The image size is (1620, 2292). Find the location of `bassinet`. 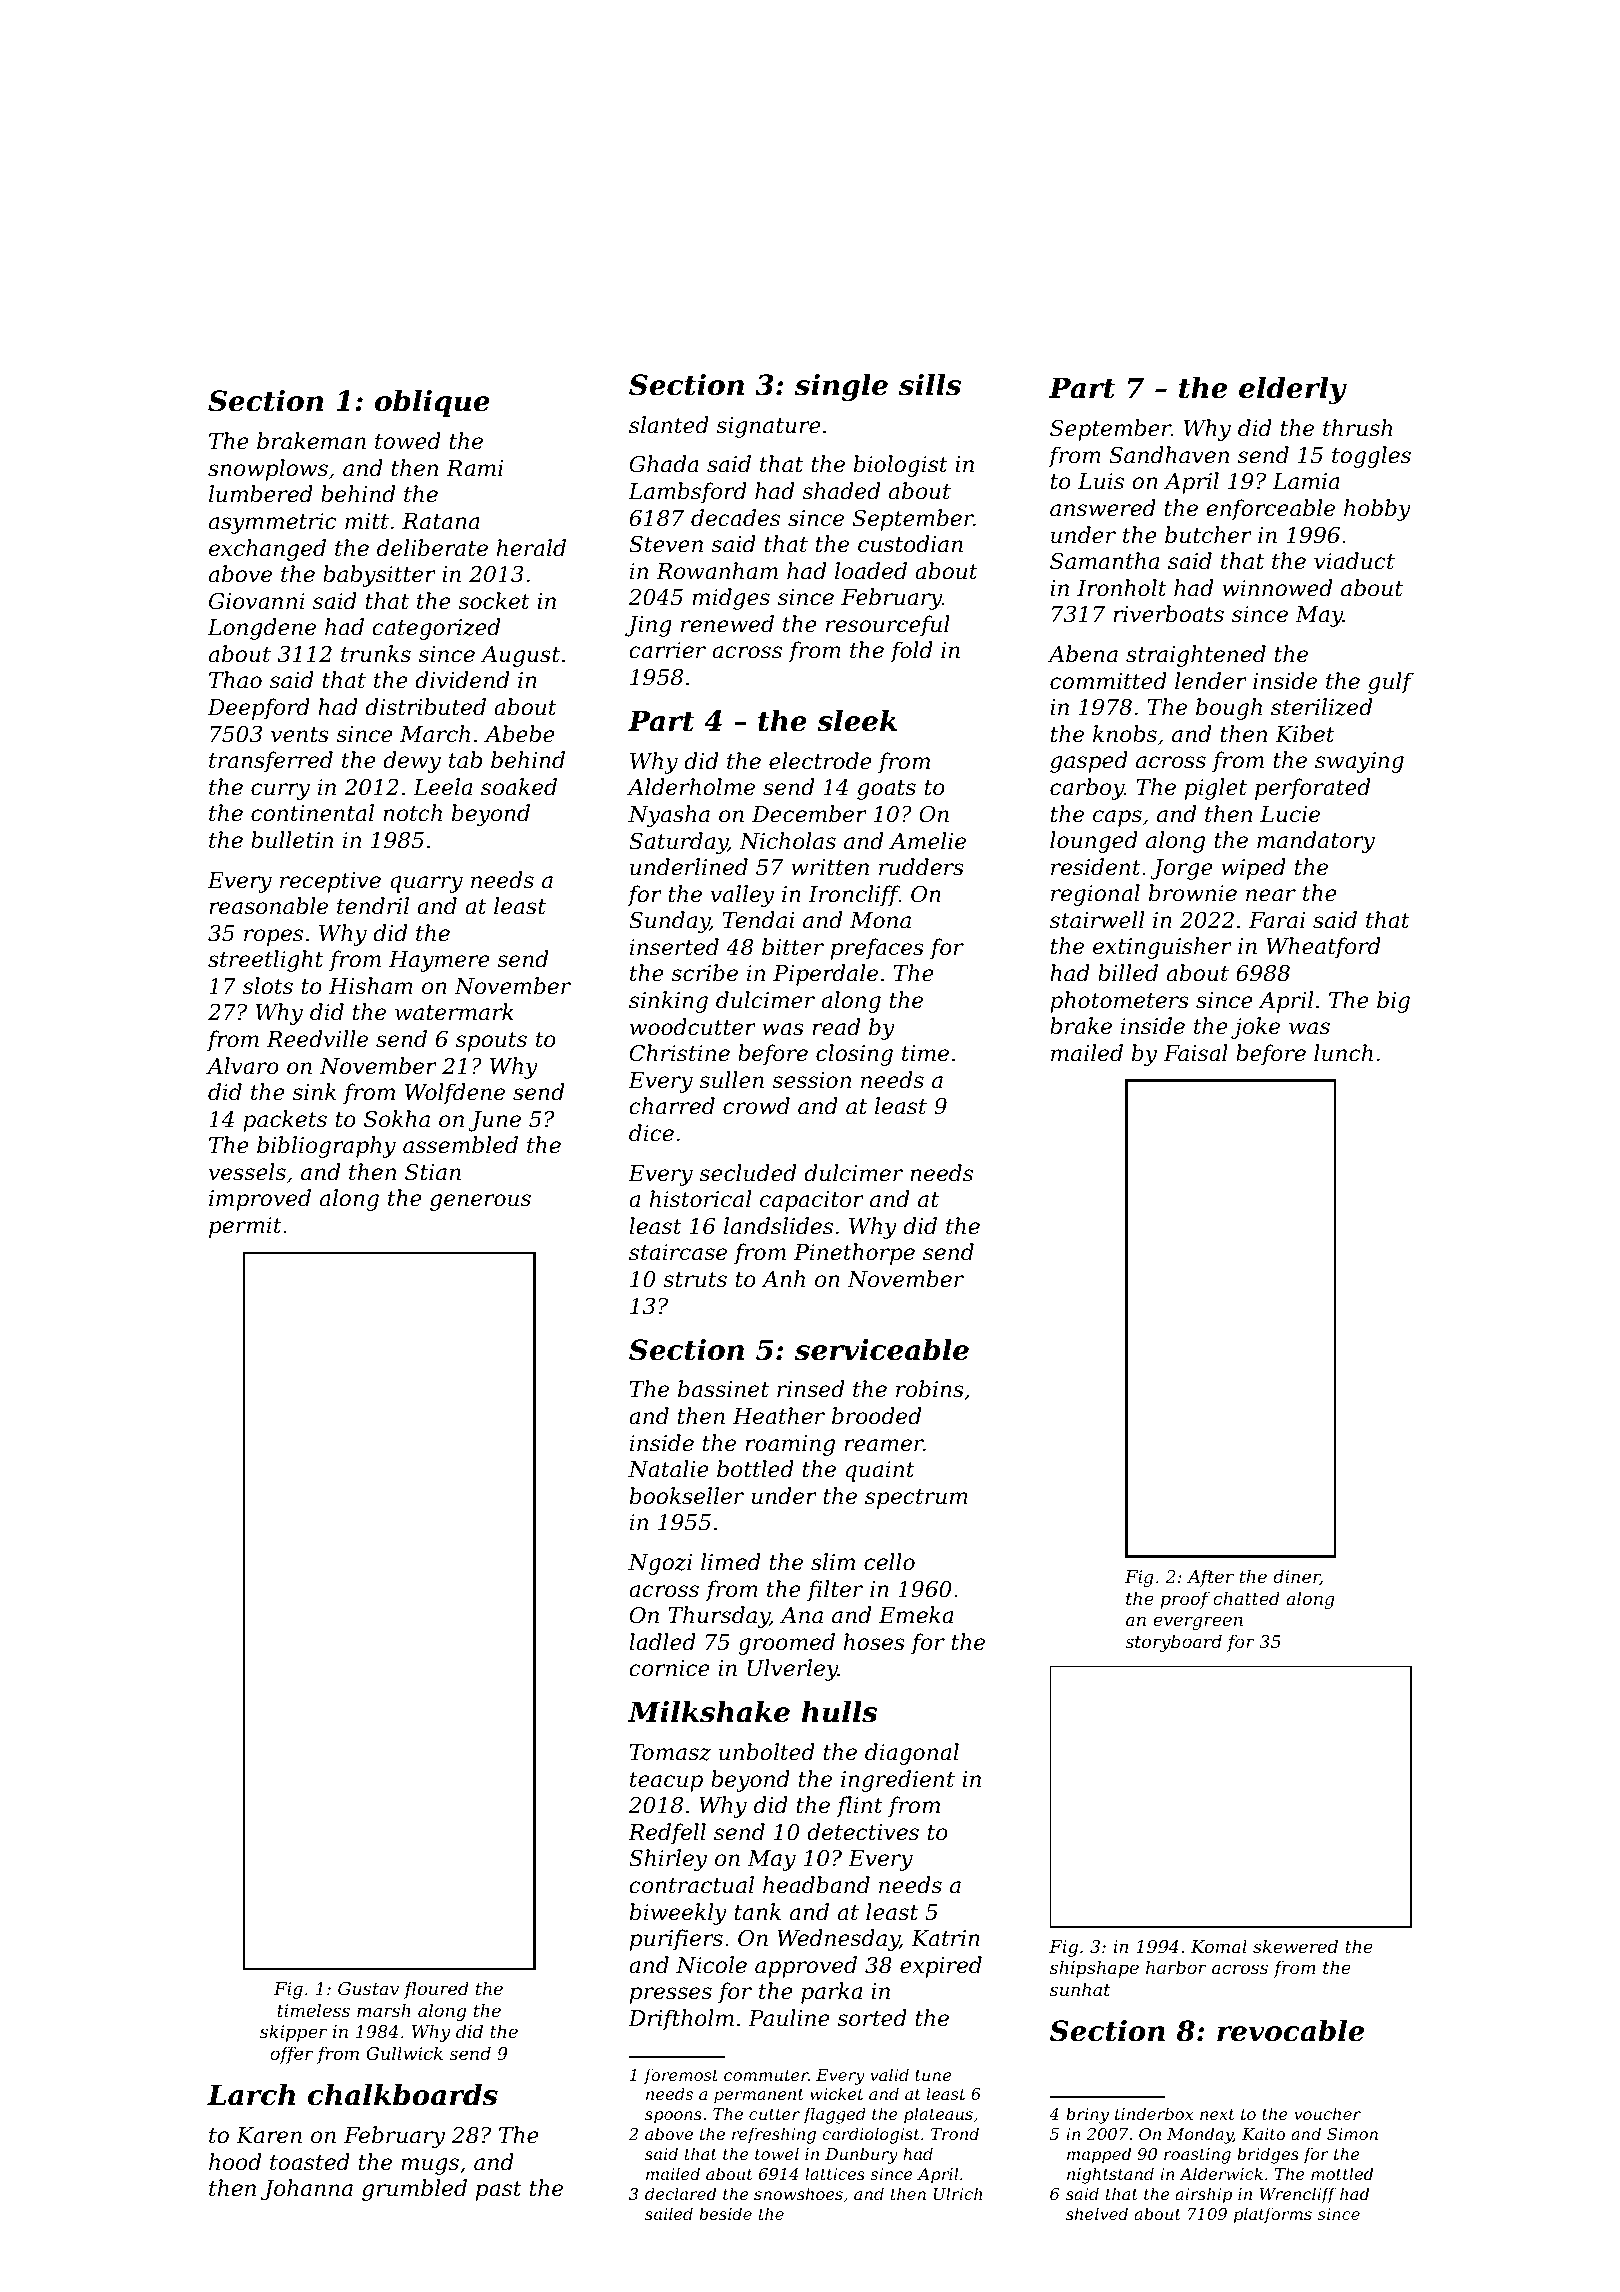

bassinet is located at coordinates (723, 1389).
